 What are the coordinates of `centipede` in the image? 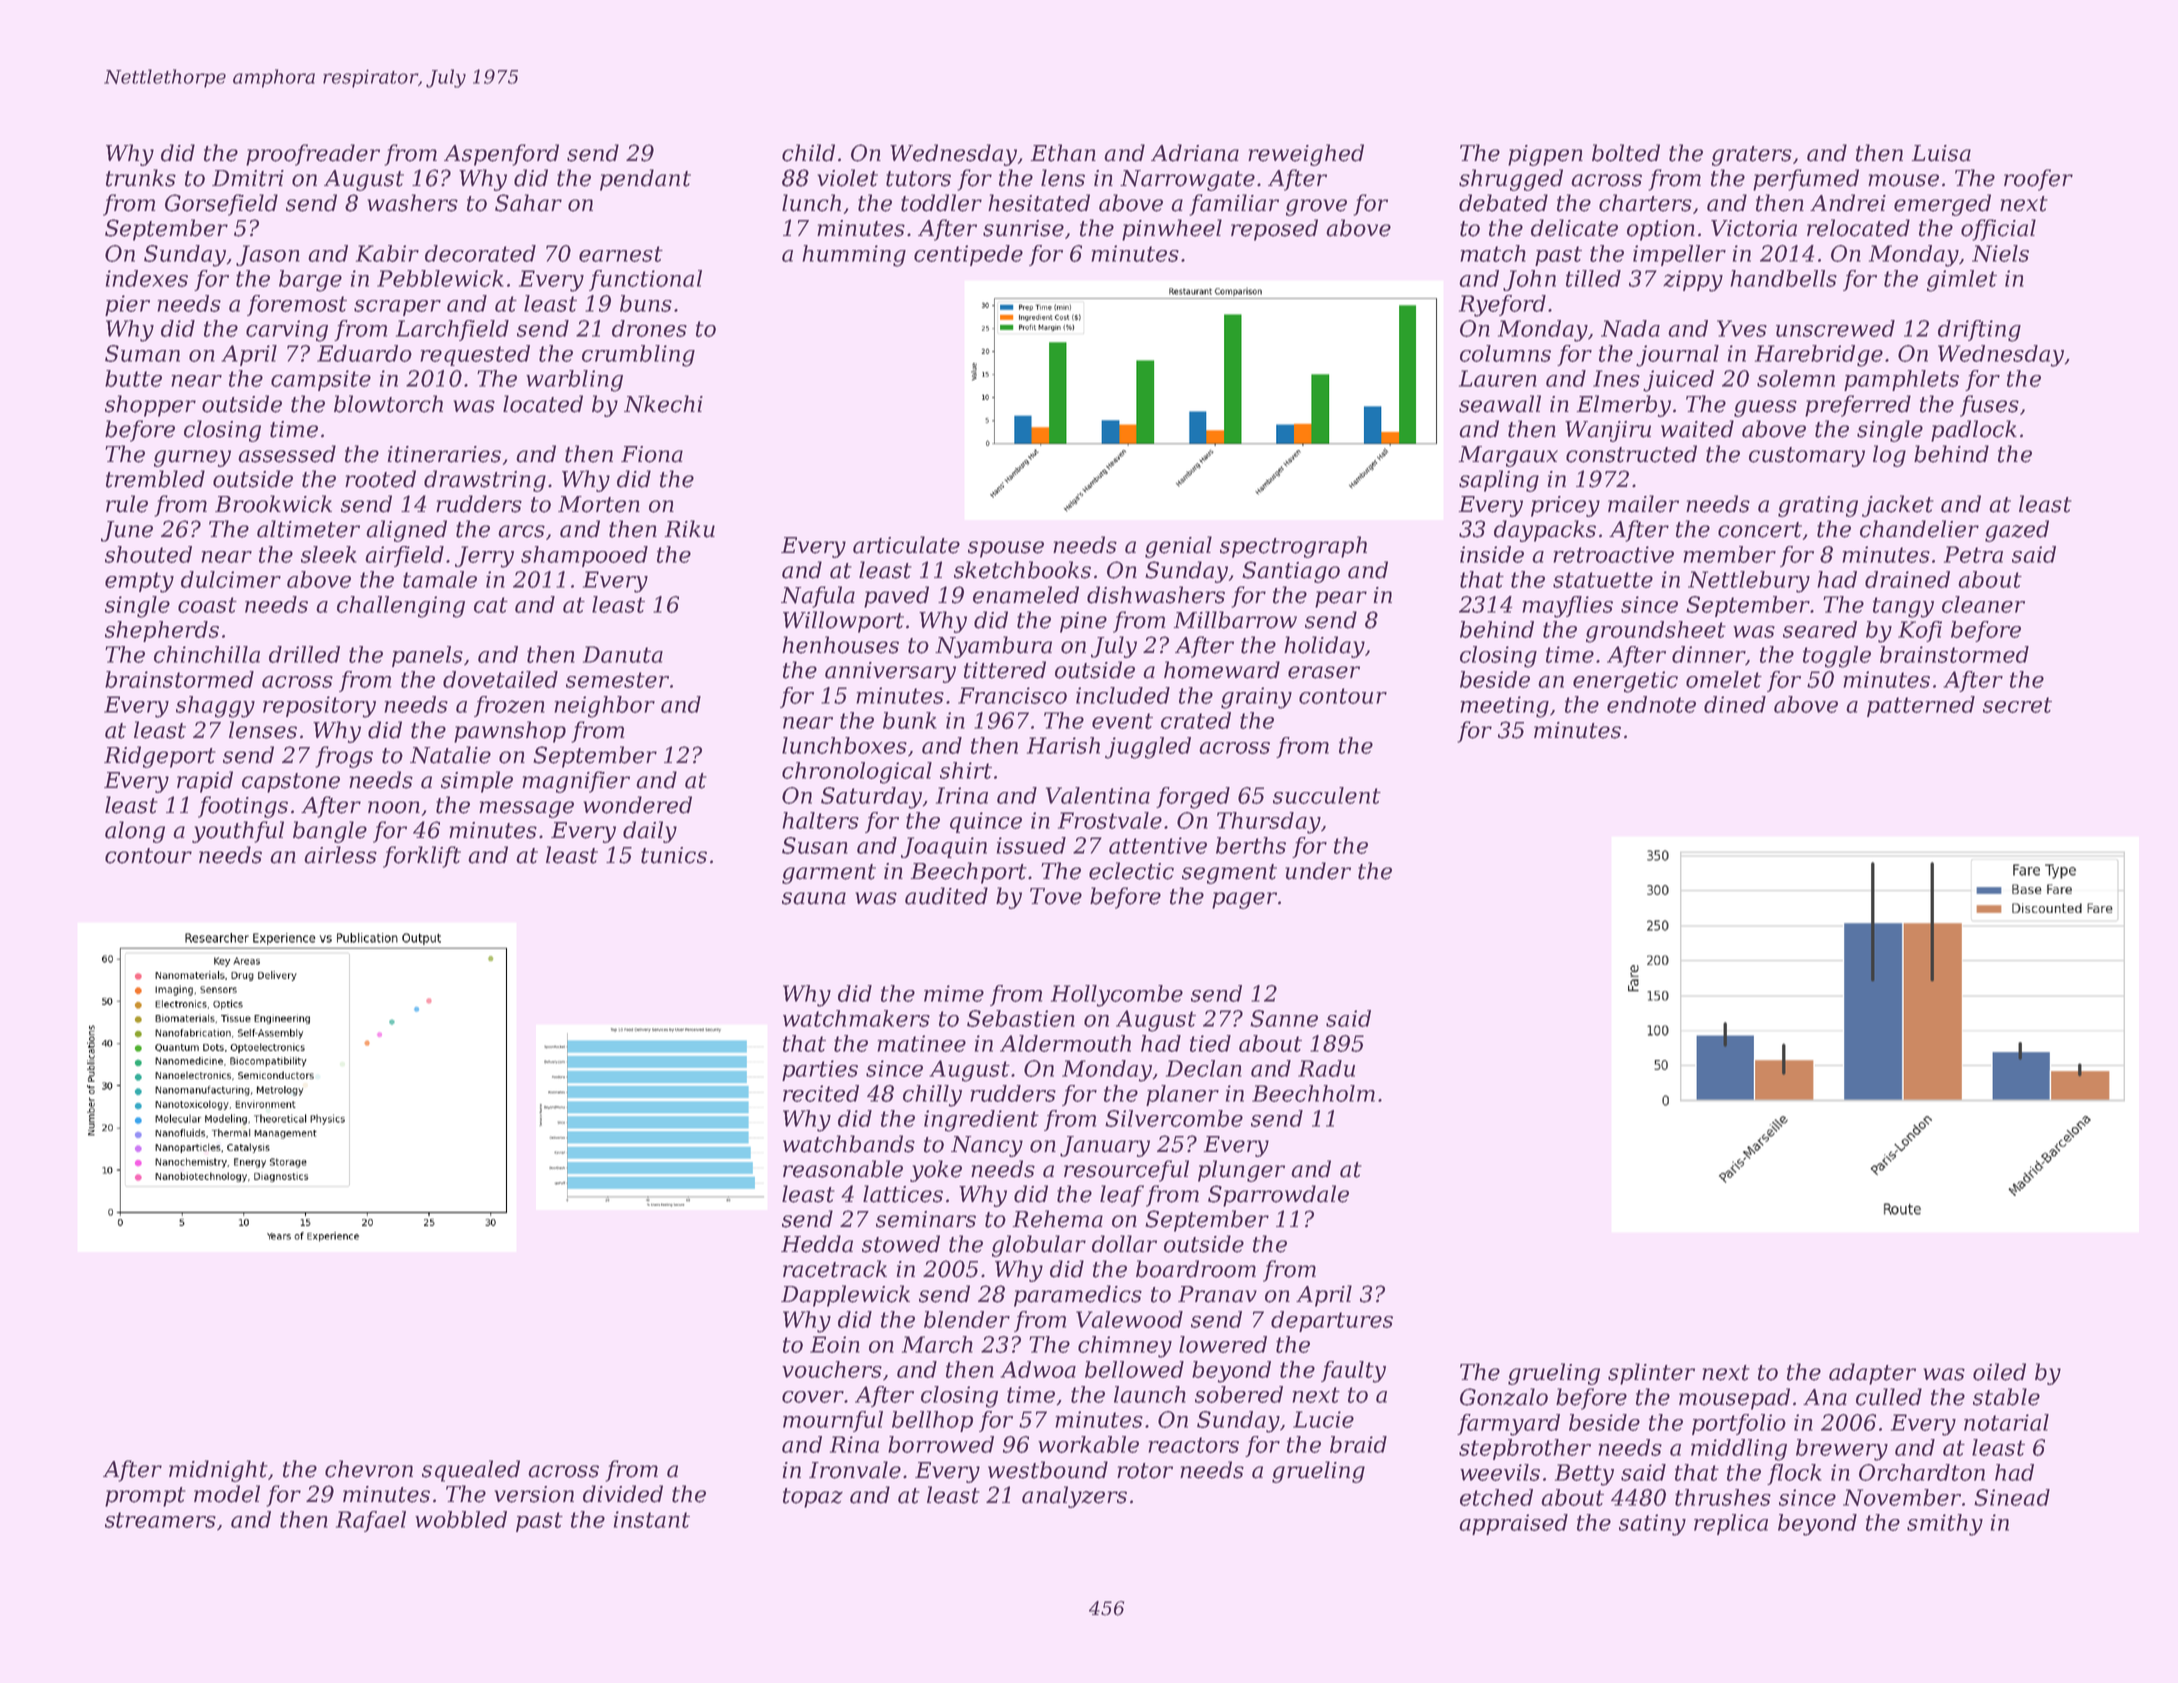 It's located at (968, 255).
